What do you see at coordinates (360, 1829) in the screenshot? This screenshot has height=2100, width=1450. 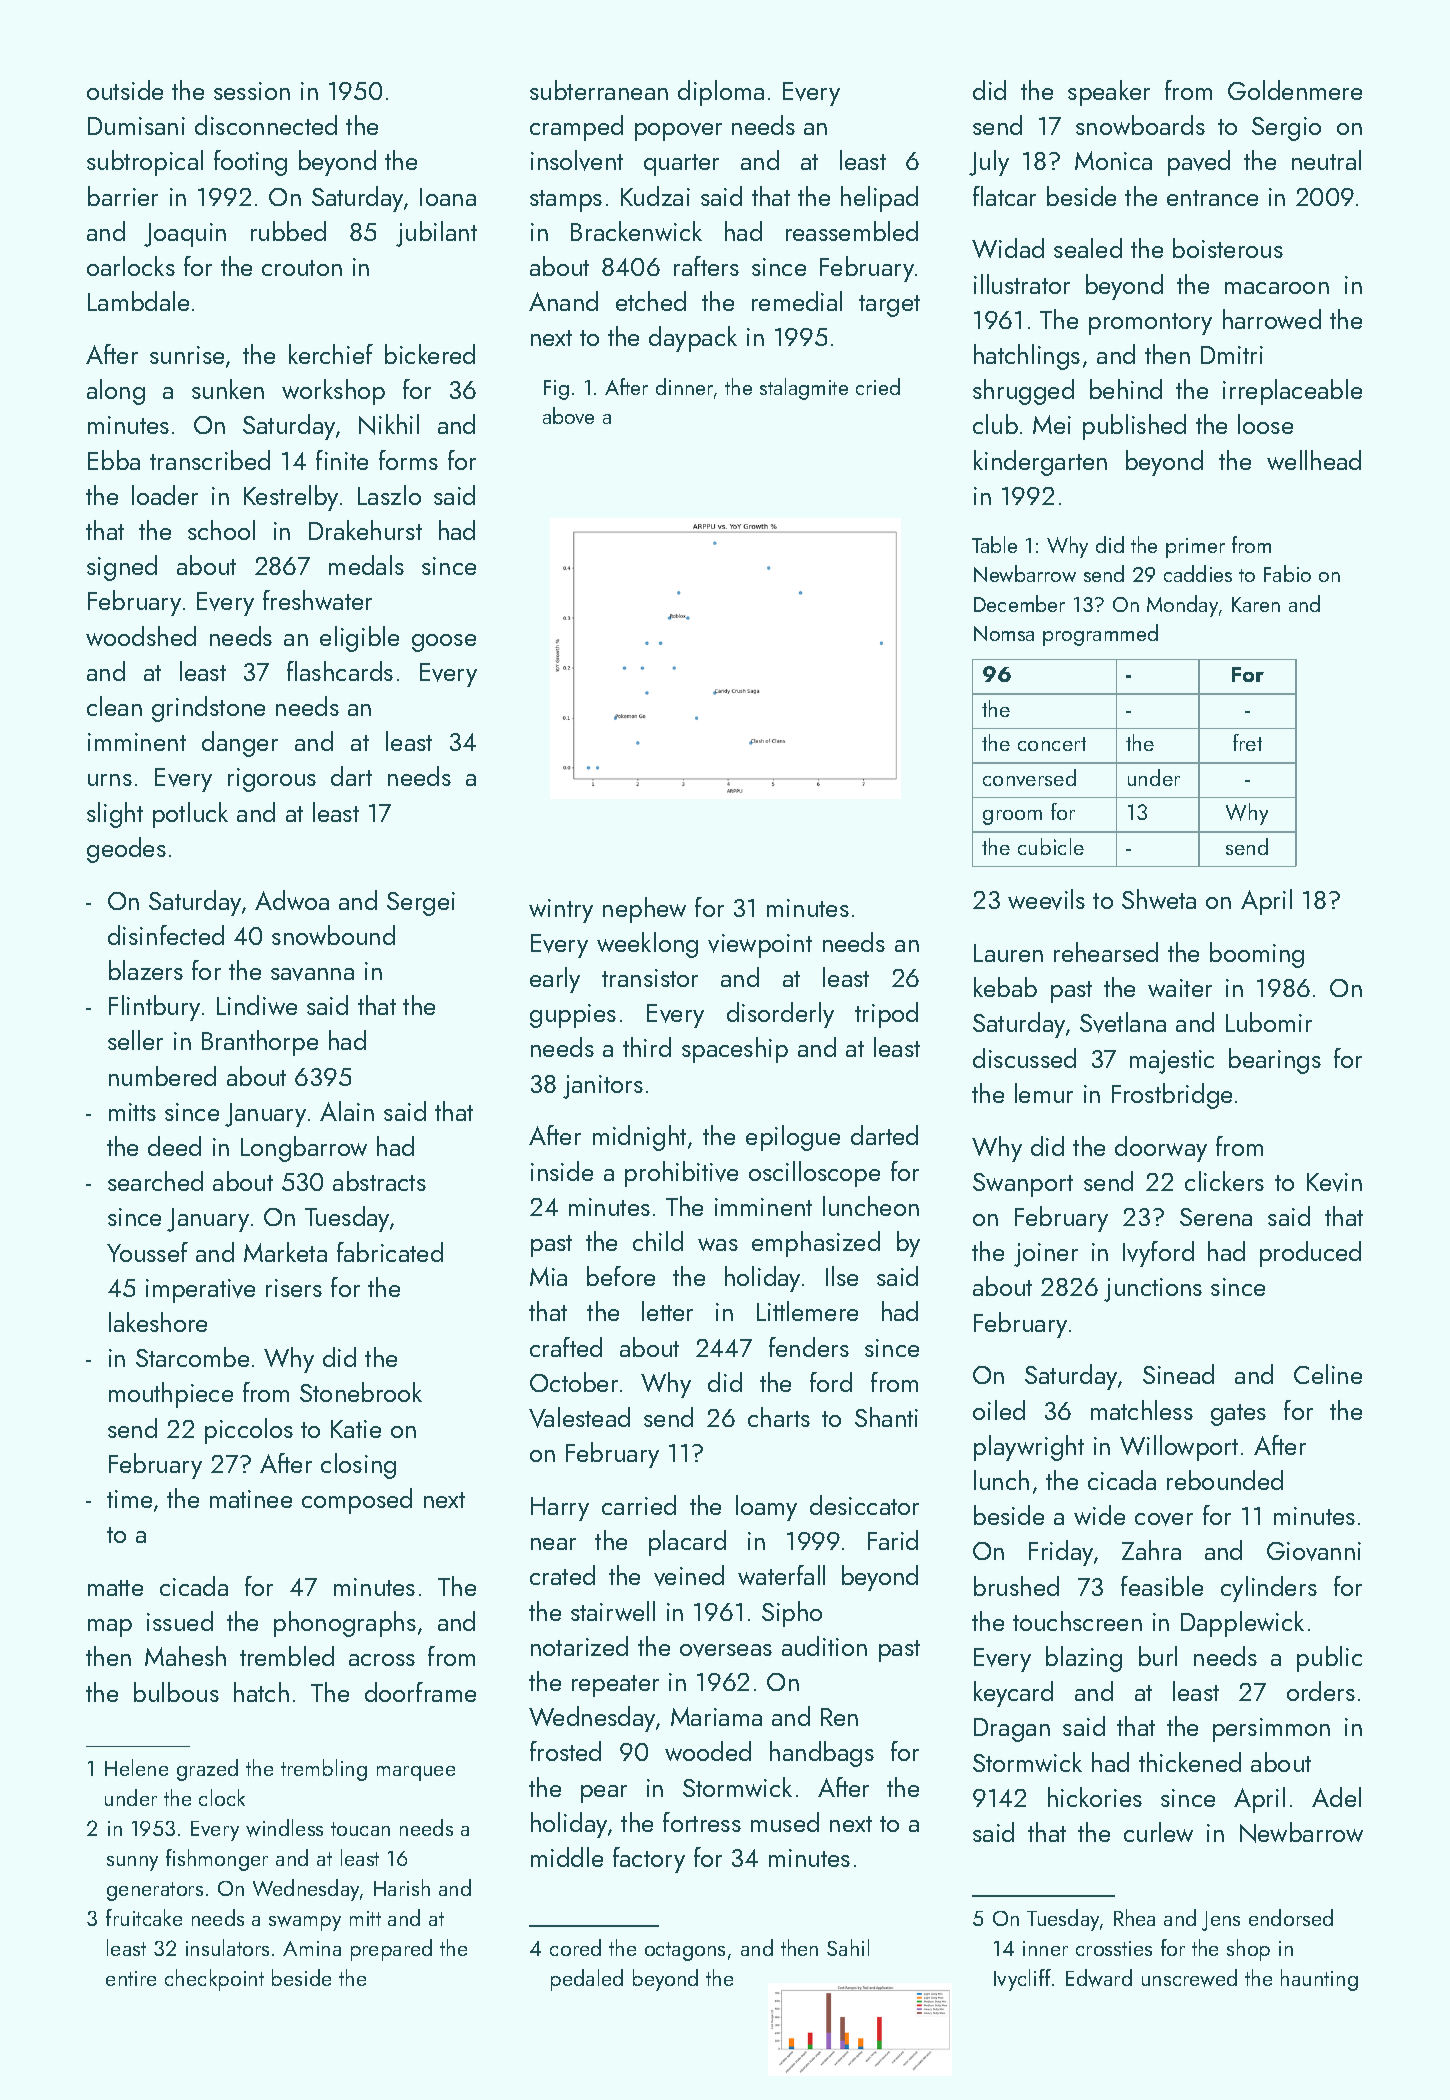 I see `toucan` at bounding box center [360, 1829].
